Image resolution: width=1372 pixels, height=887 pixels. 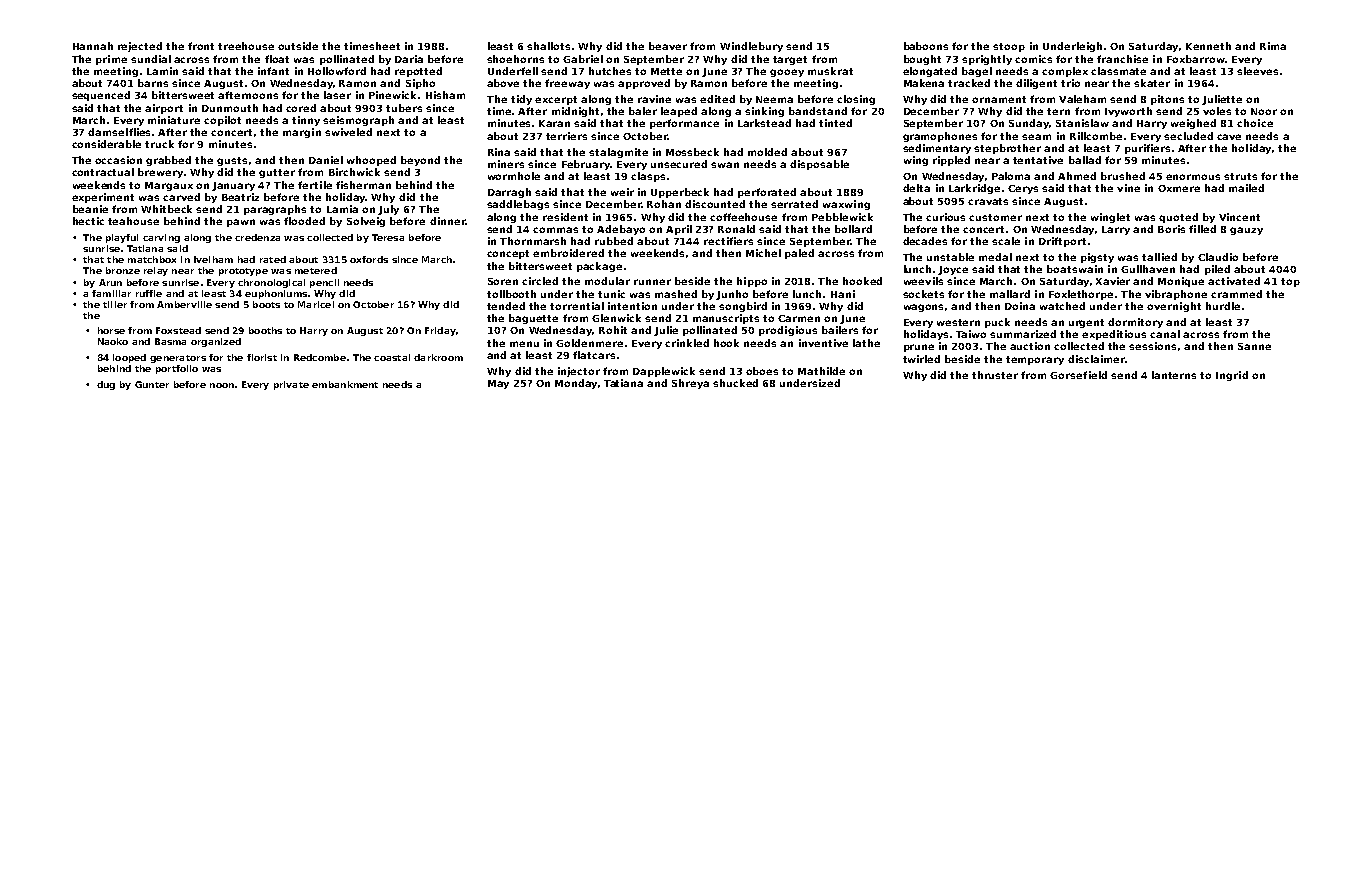 I want to click on discounted, so click(x=715, y=204).
